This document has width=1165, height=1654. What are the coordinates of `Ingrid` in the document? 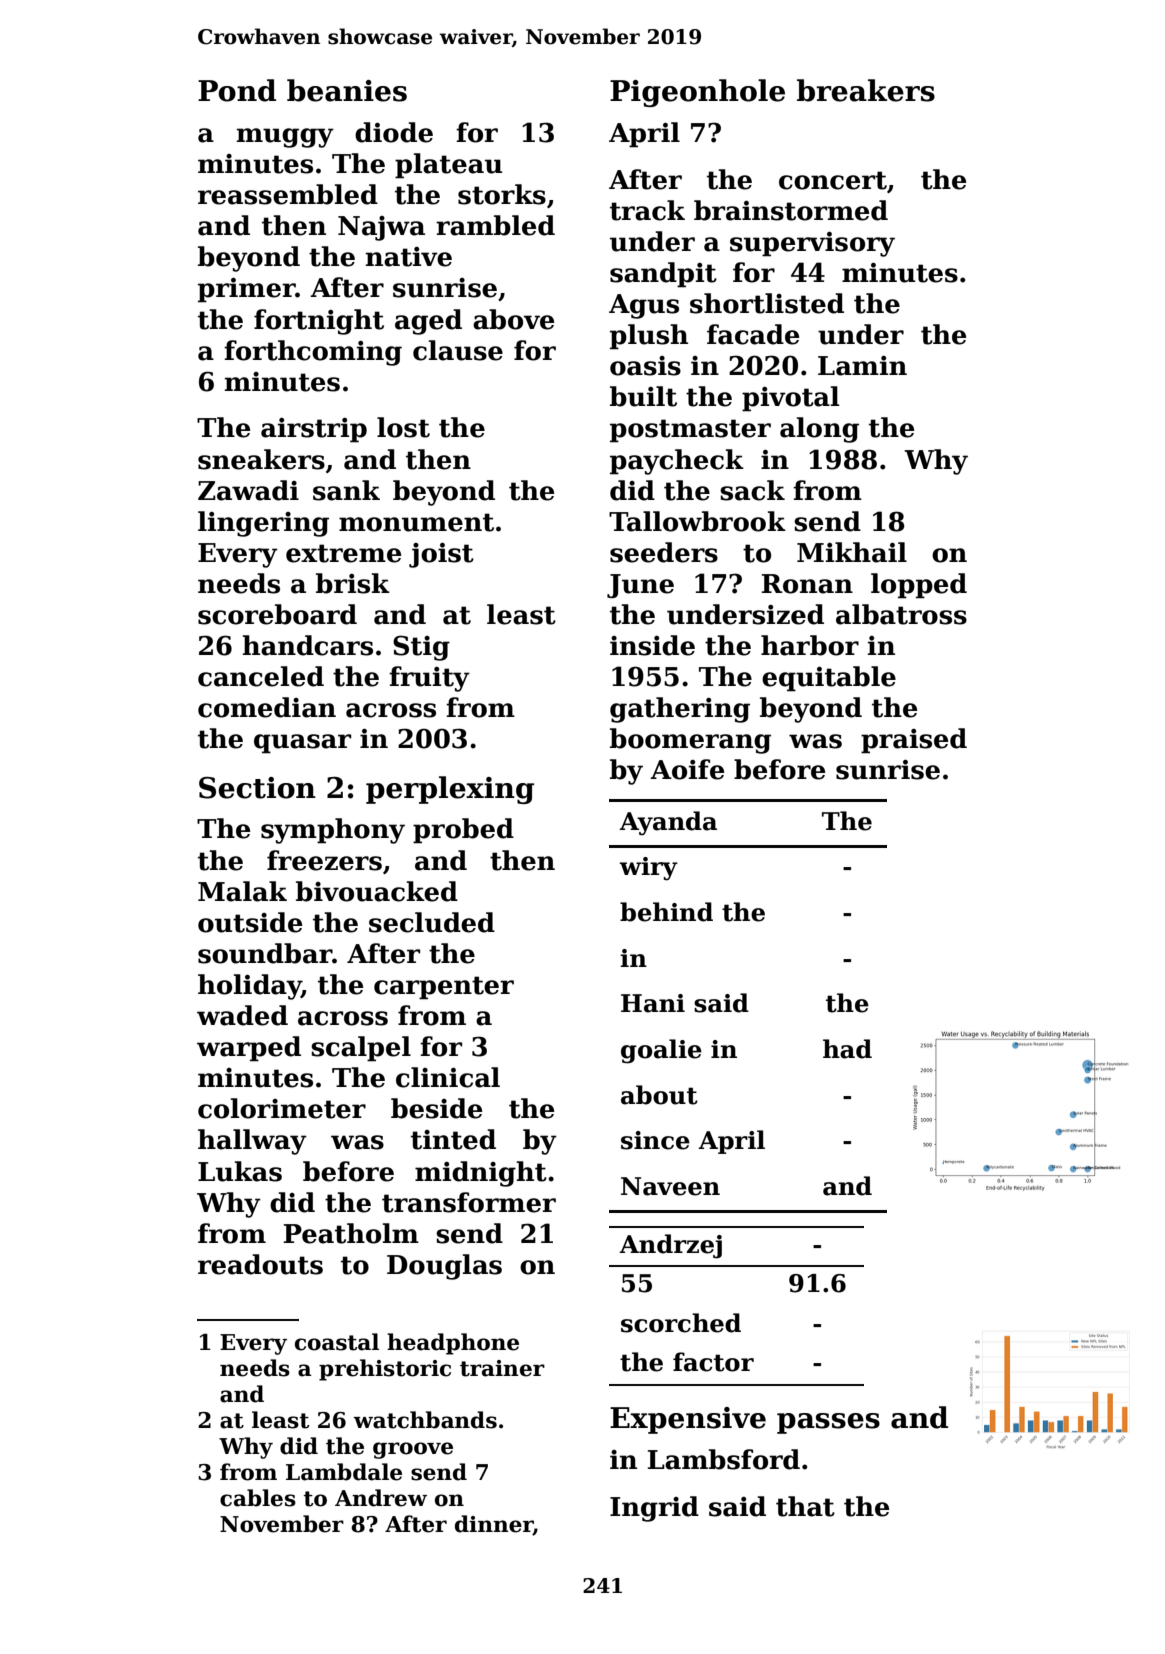 It's located at (654, 1509).
